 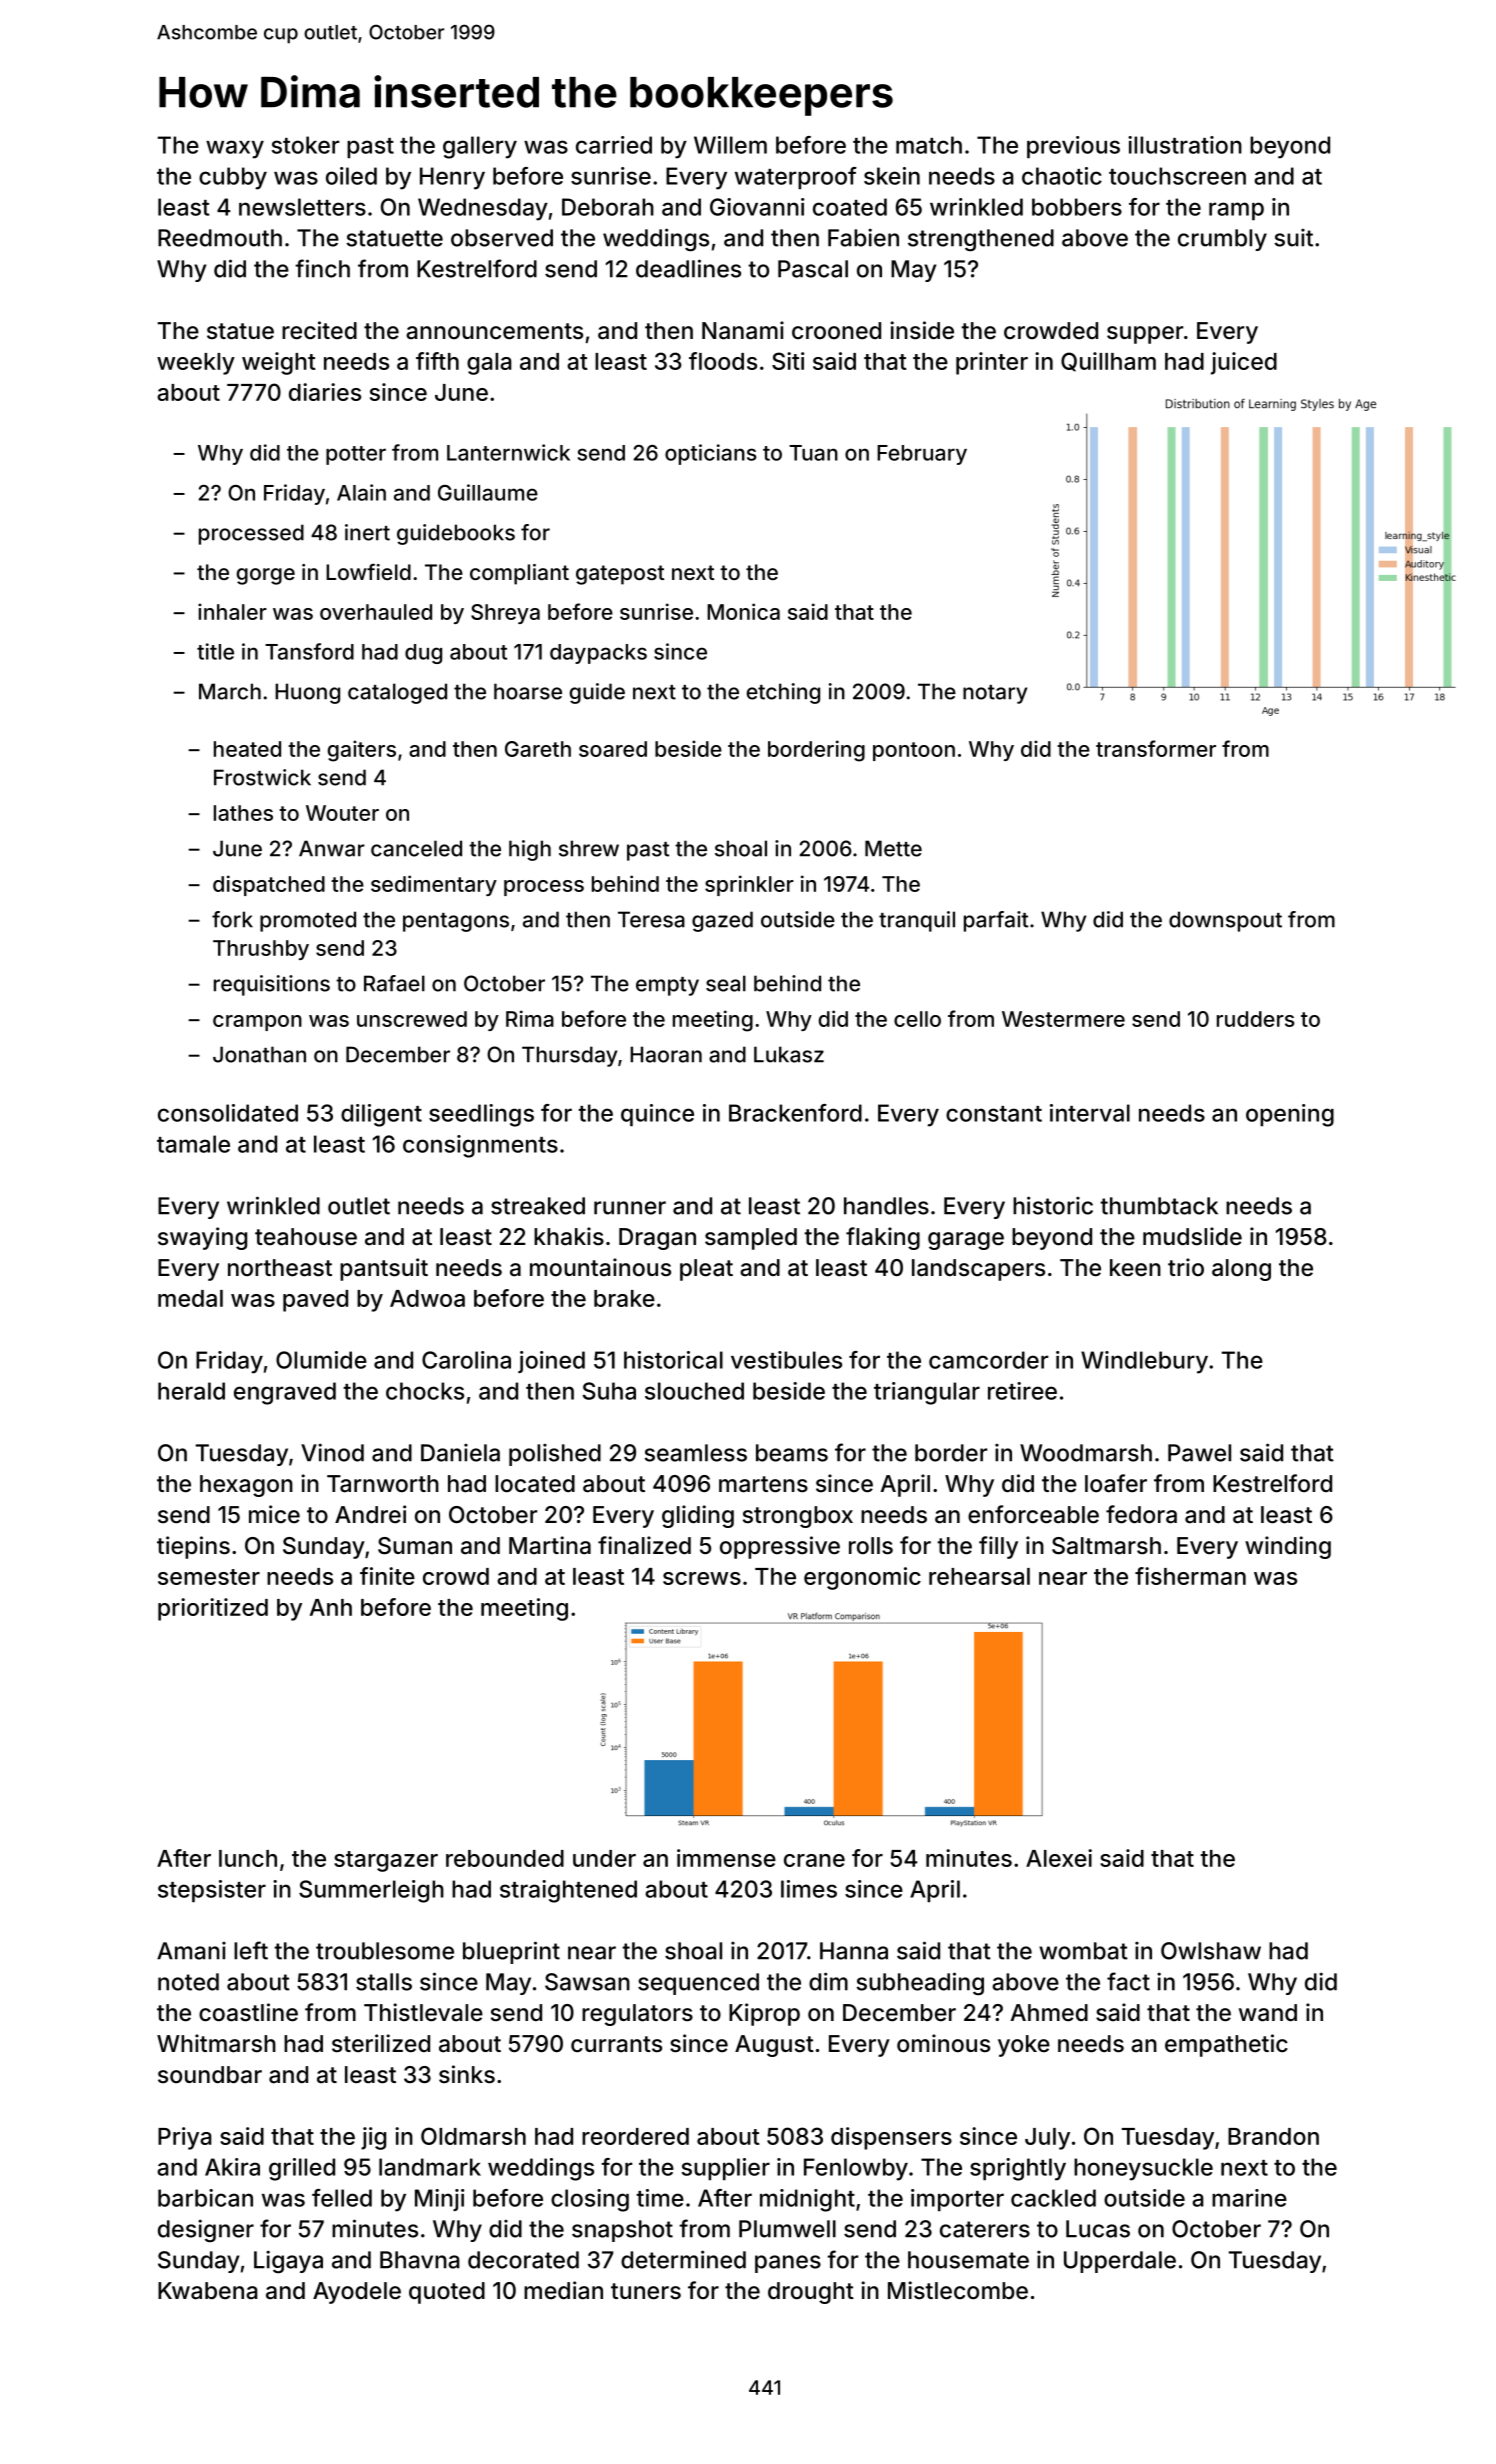 What do you see at coordinates (262, 777) in the image?
I see `Frostwick` at bounding box center [262, 777].
